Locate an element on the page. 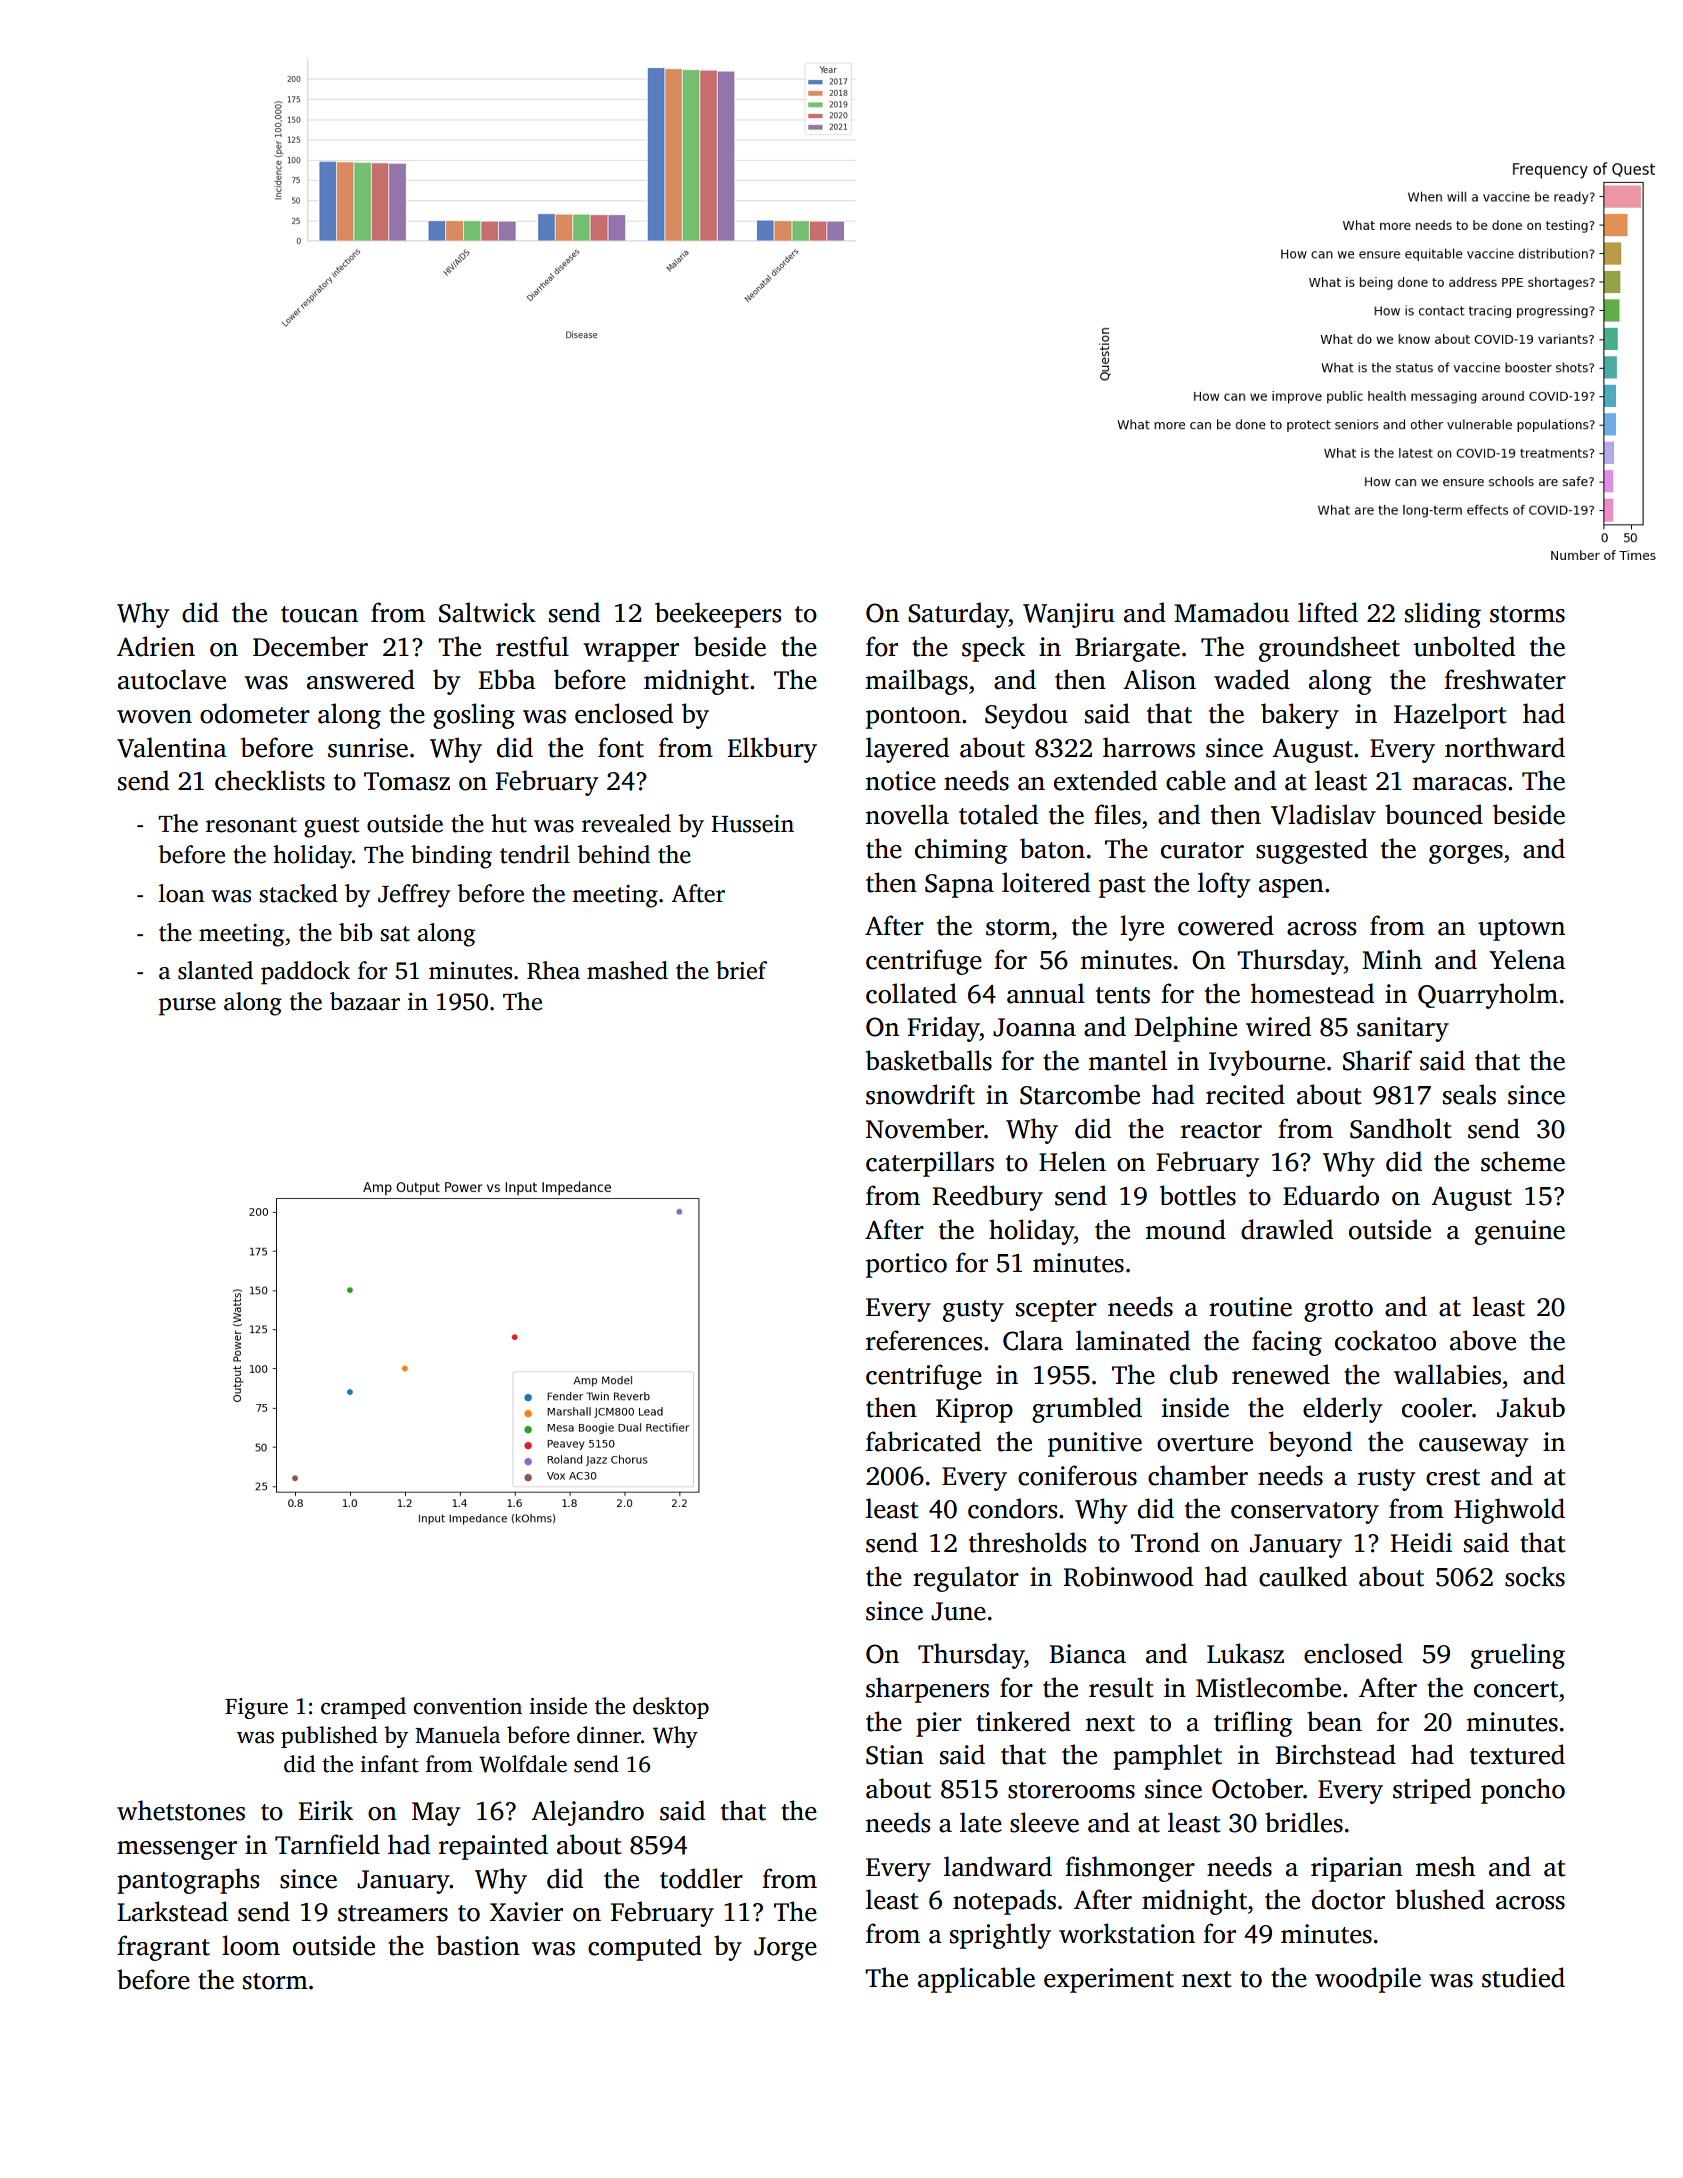 The width and height of the page is (1683, 2178). drawled is located at coordinates (1287, 1229).
